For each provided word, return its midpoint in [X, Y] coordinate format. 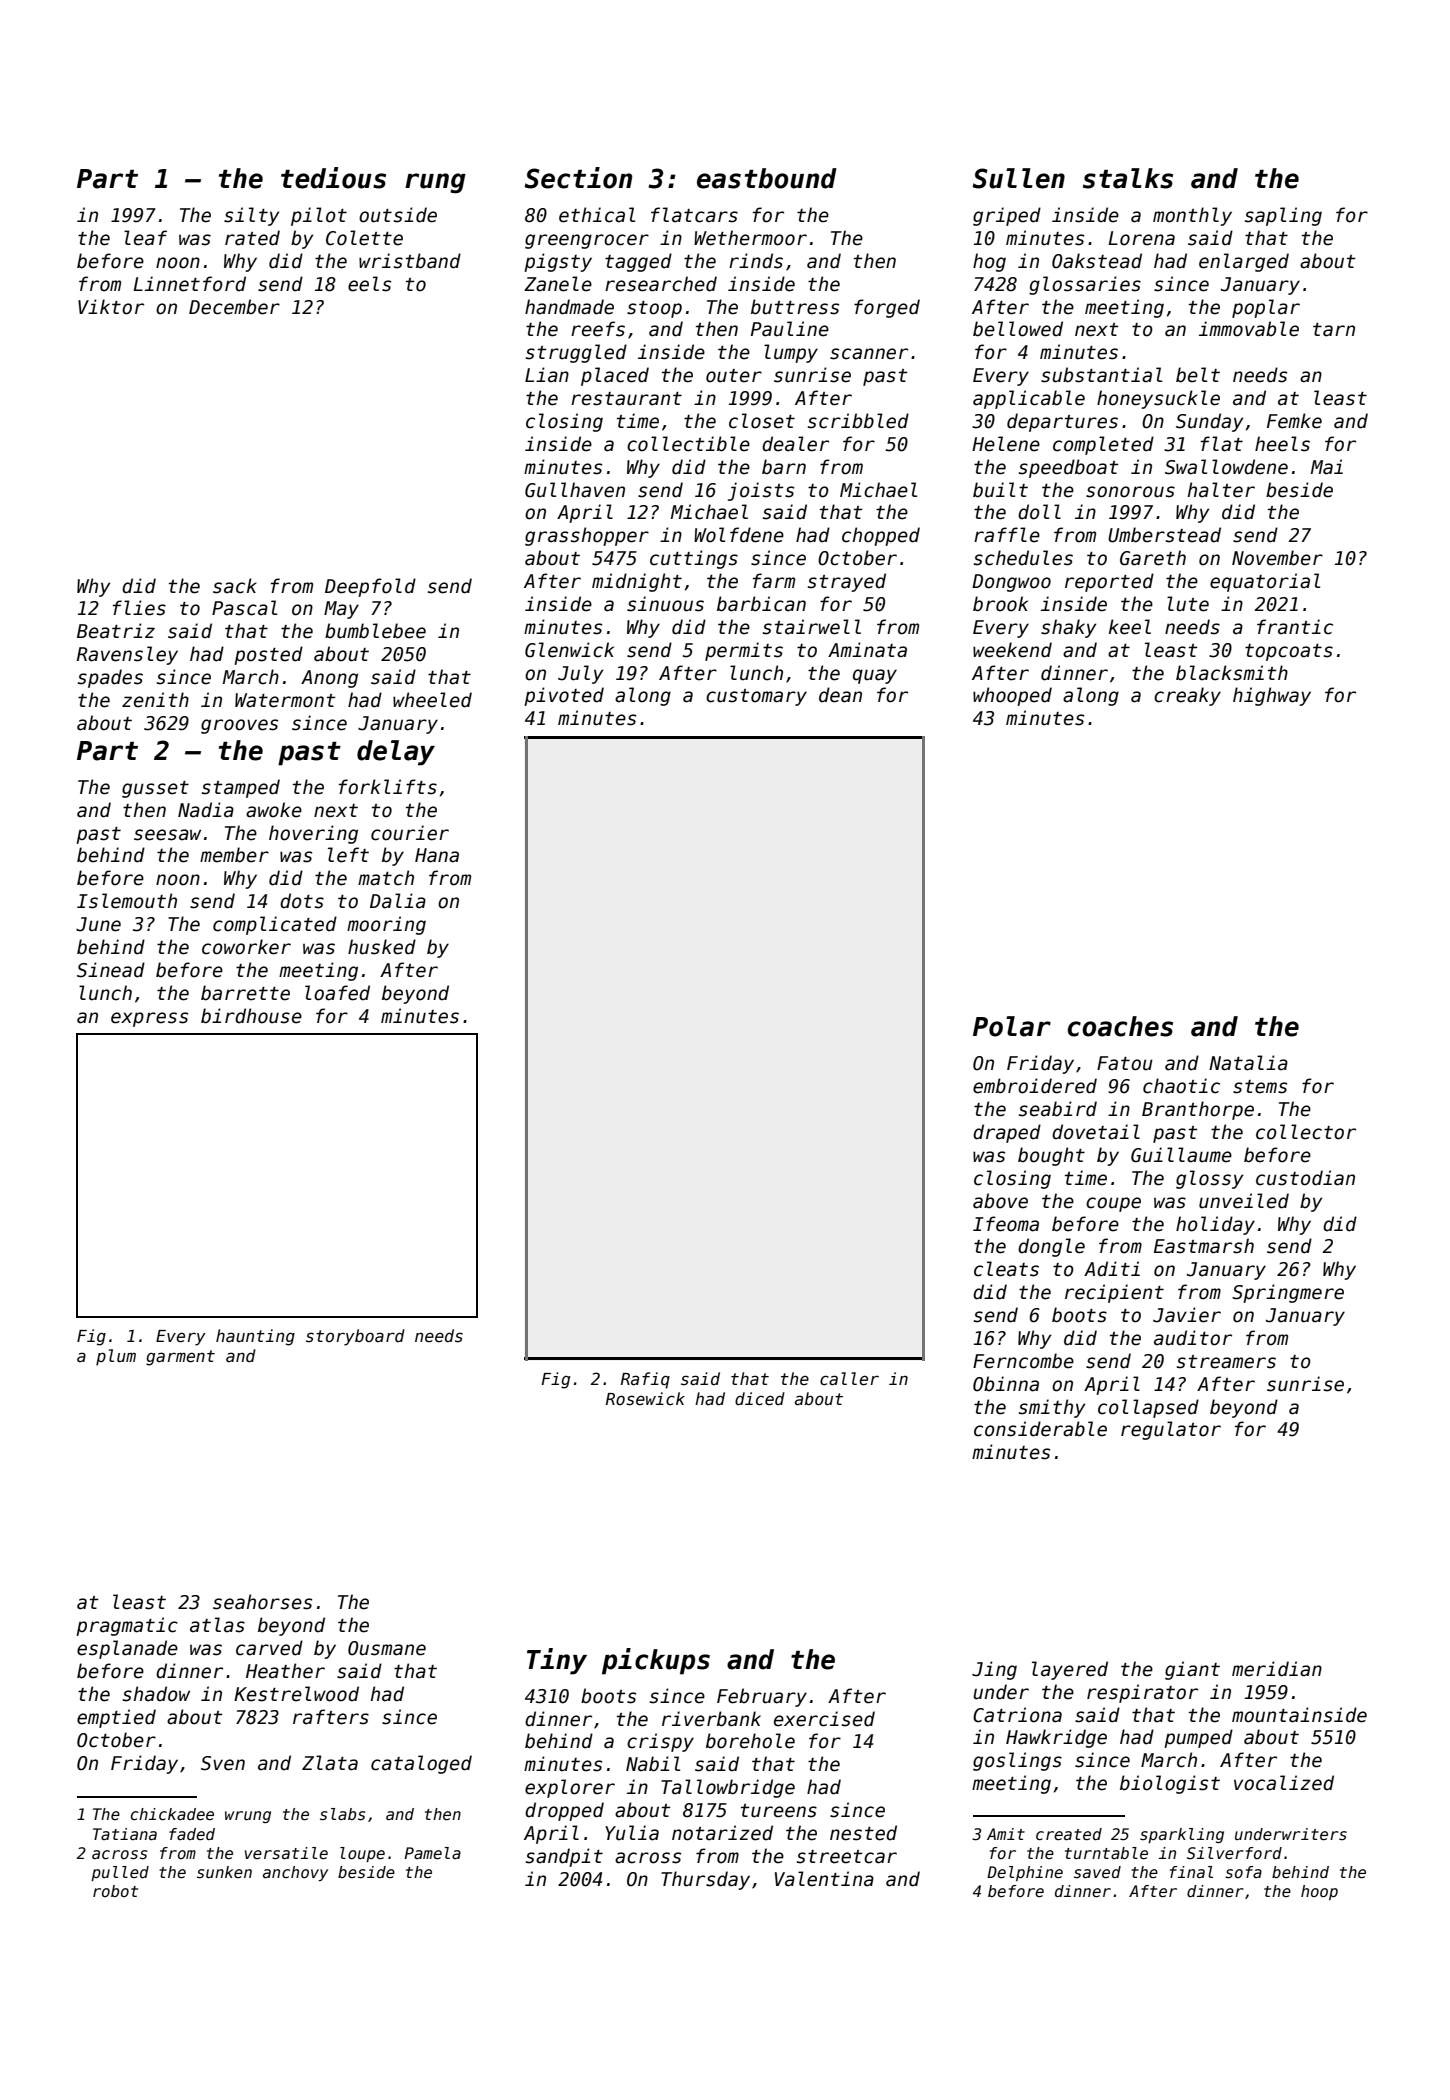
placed [615, 376]
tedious [333, 178]
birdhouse [251, 1016]
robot [115, 1891]
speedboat [1069, 468]
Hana [437, 855]
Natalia [1248, 1063]
